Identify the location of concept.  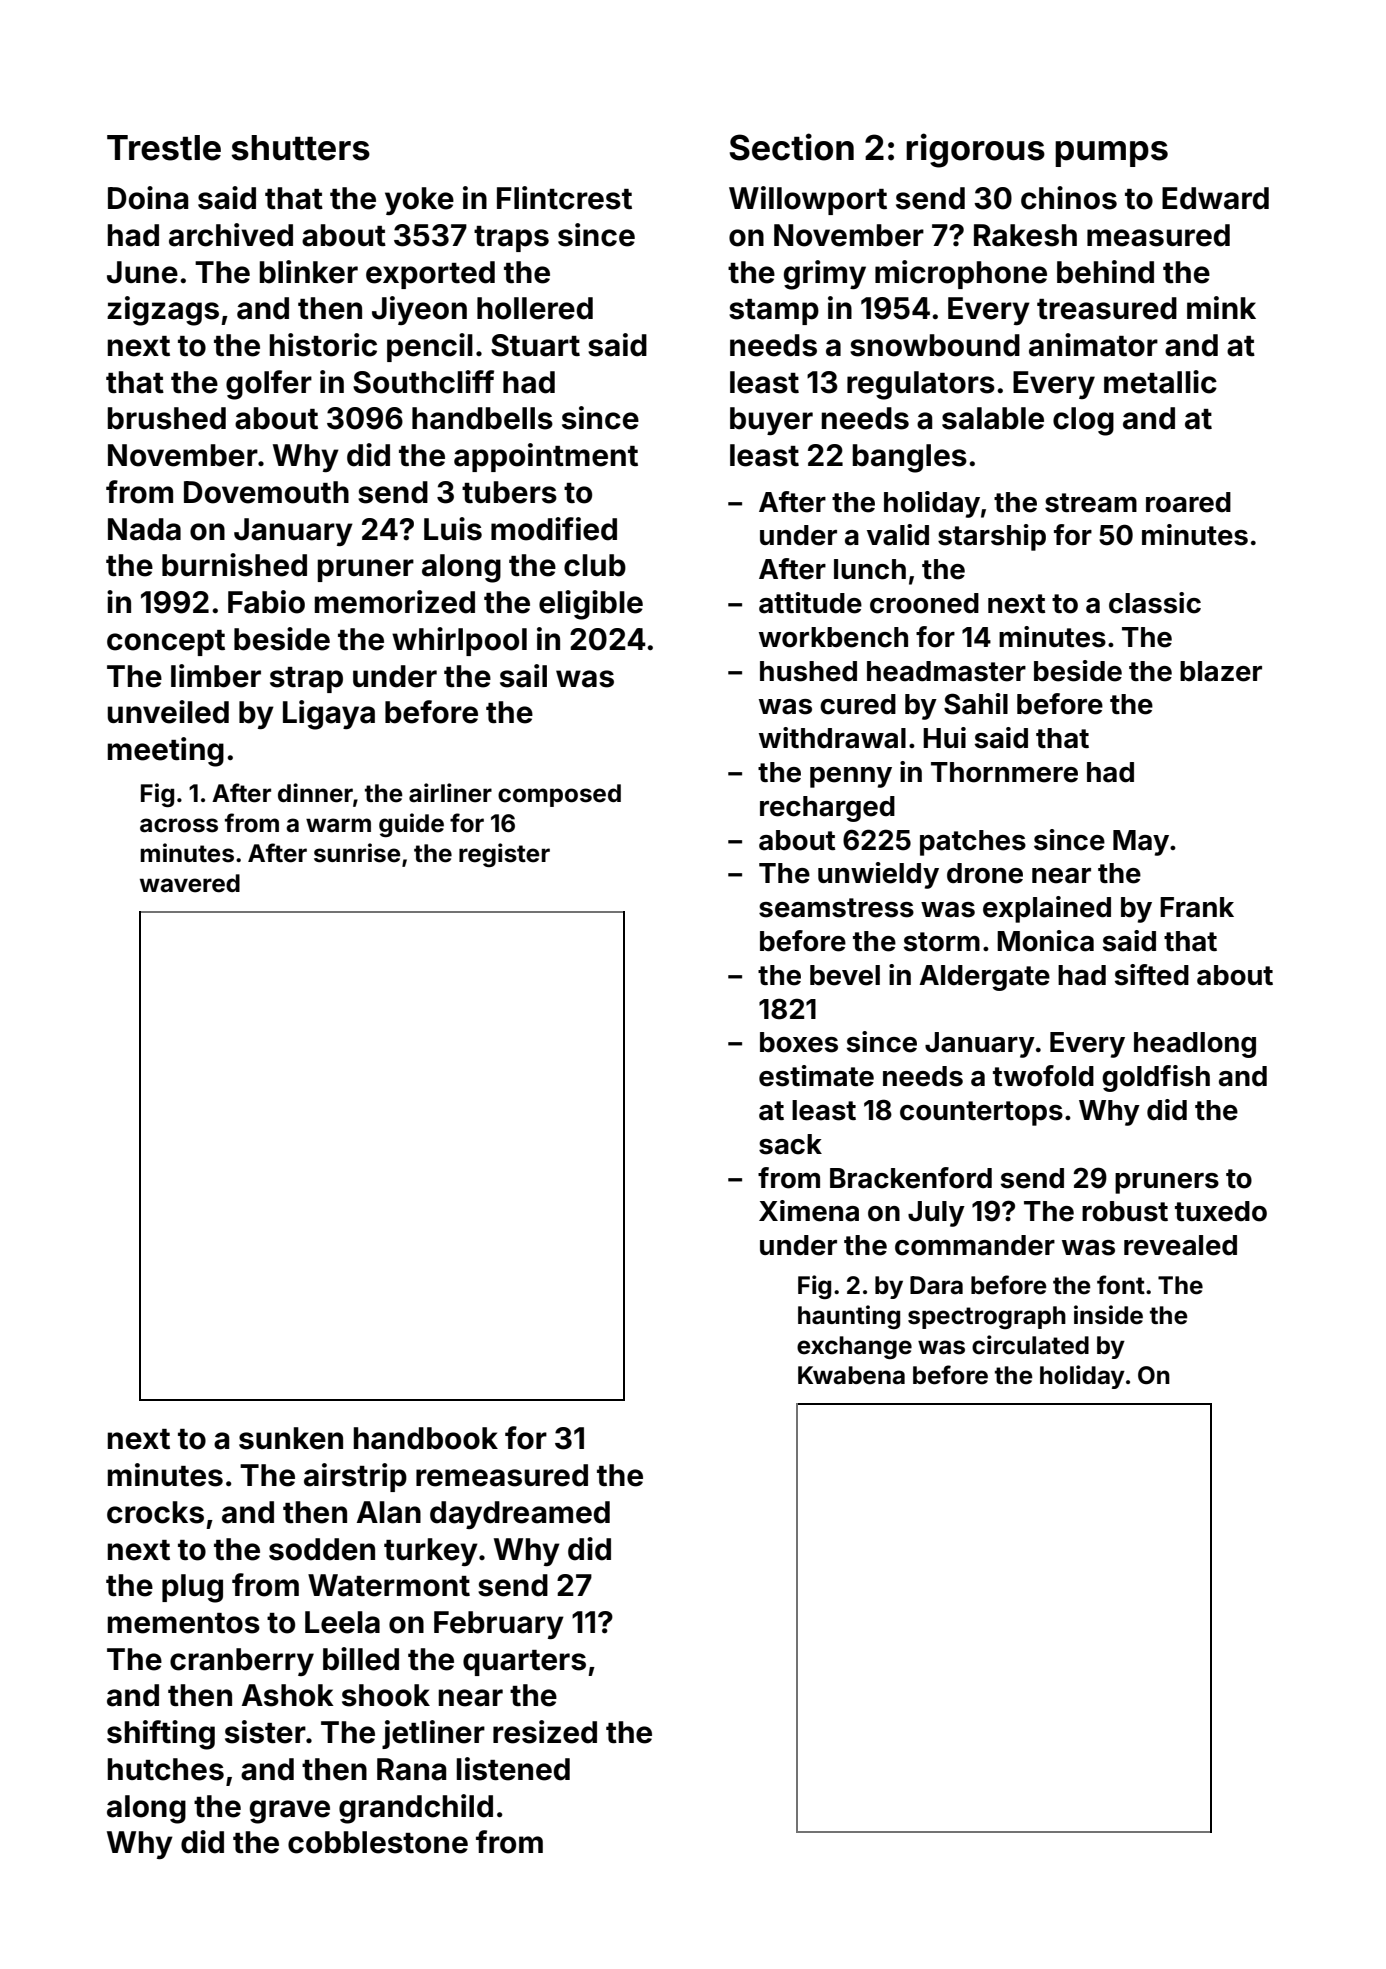
(166, 643).
